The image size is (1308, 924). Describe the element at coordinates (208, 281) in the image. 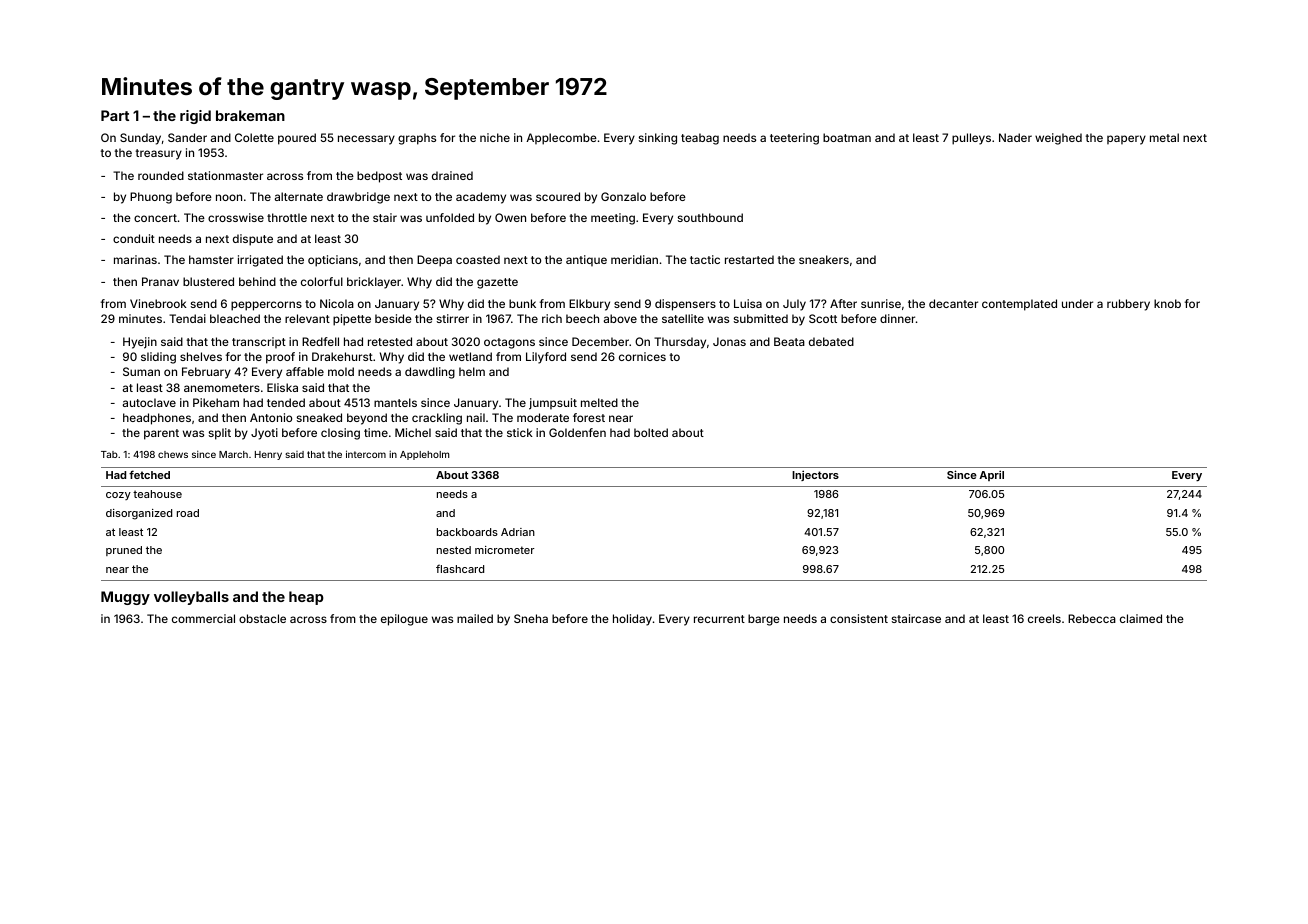

I see `blustered` at that location.
